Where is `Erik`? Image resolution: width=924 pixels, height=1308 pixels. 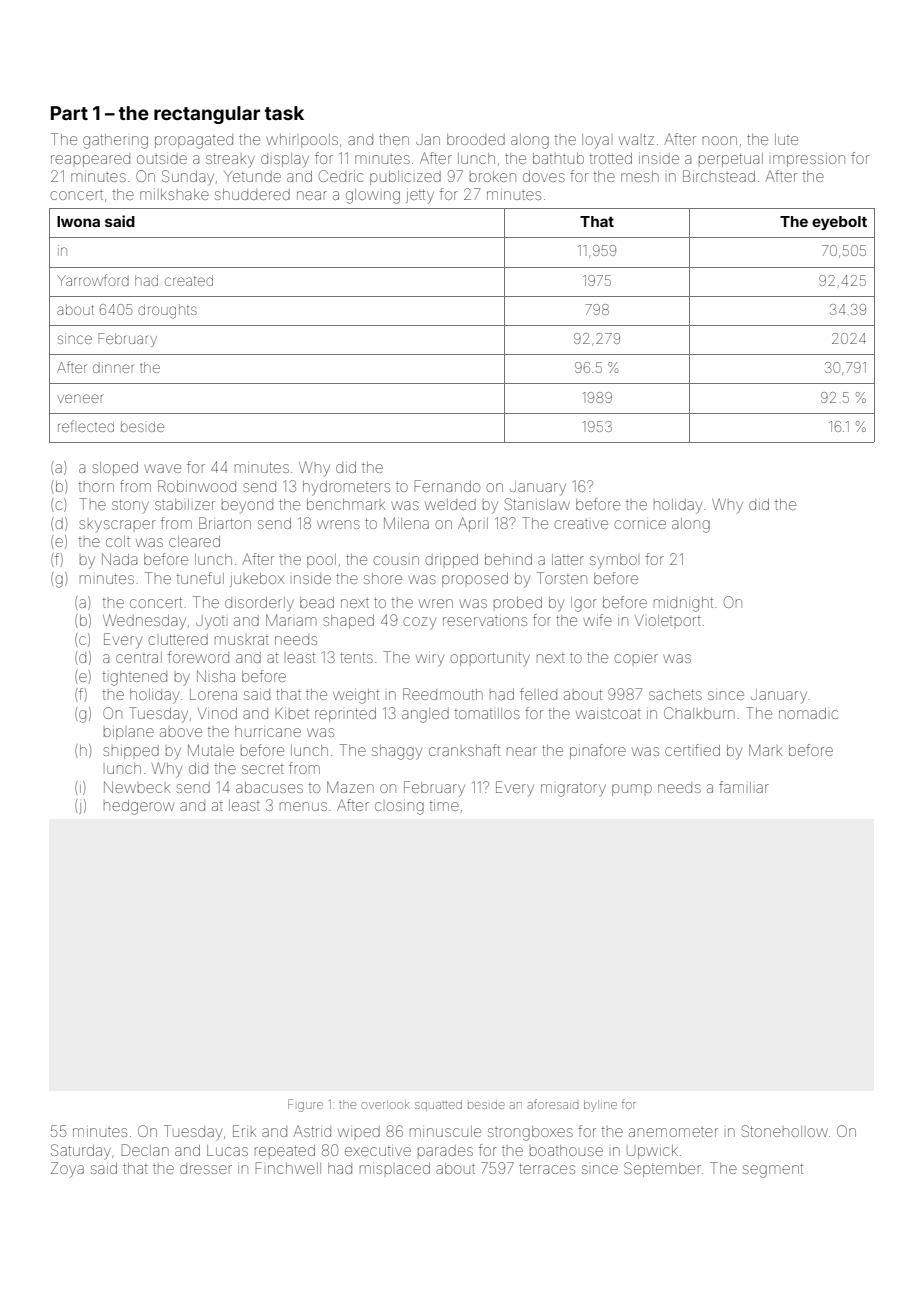
Erik is located at coordinates (244, 1131).
